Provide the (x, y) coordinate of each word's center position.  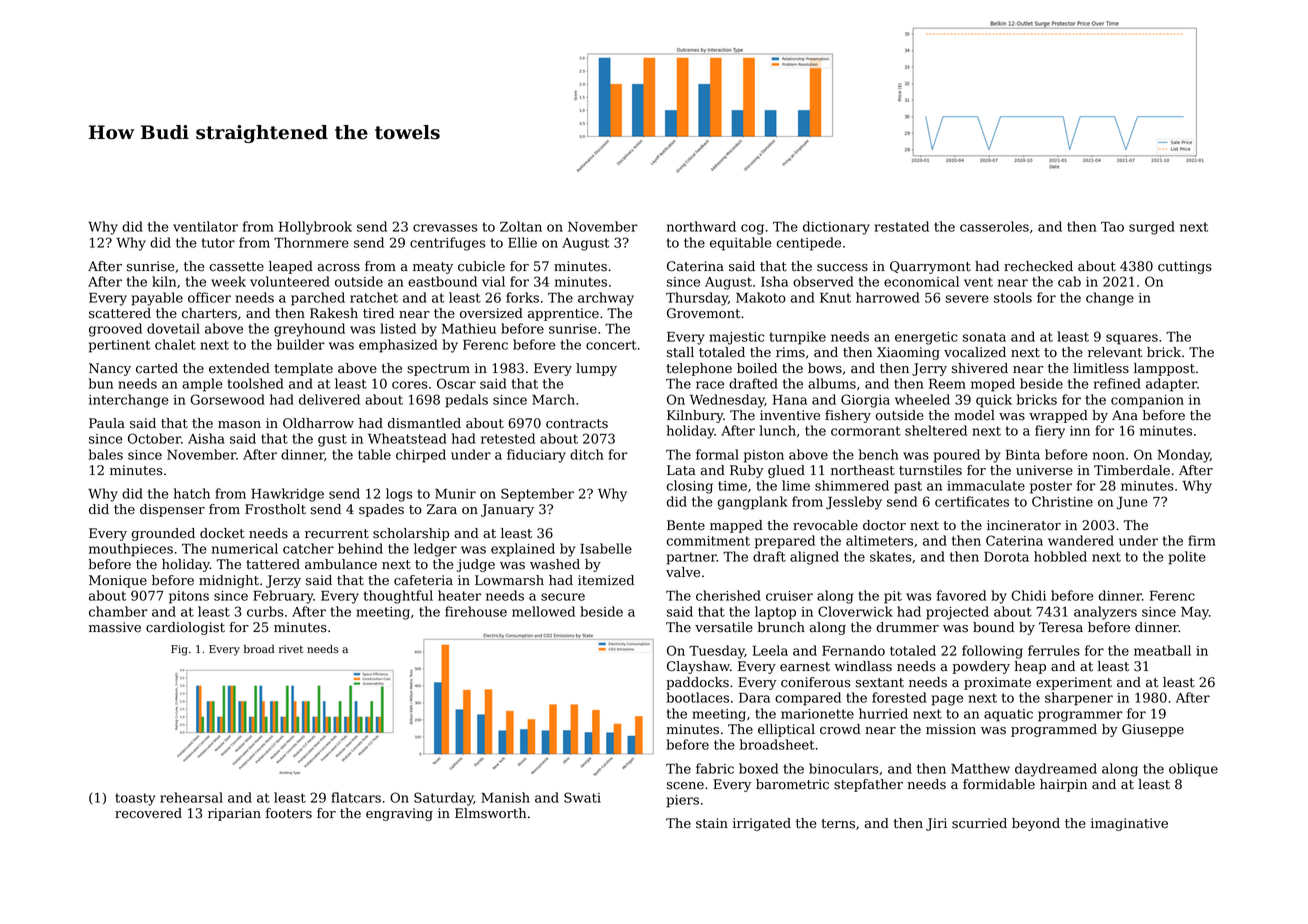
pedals (466, 401)
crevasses (445, 228)
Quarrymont (930, 267)
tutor (218, 243)
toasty (135, 799)
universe (1044, 470)
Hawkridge (287, 495)
